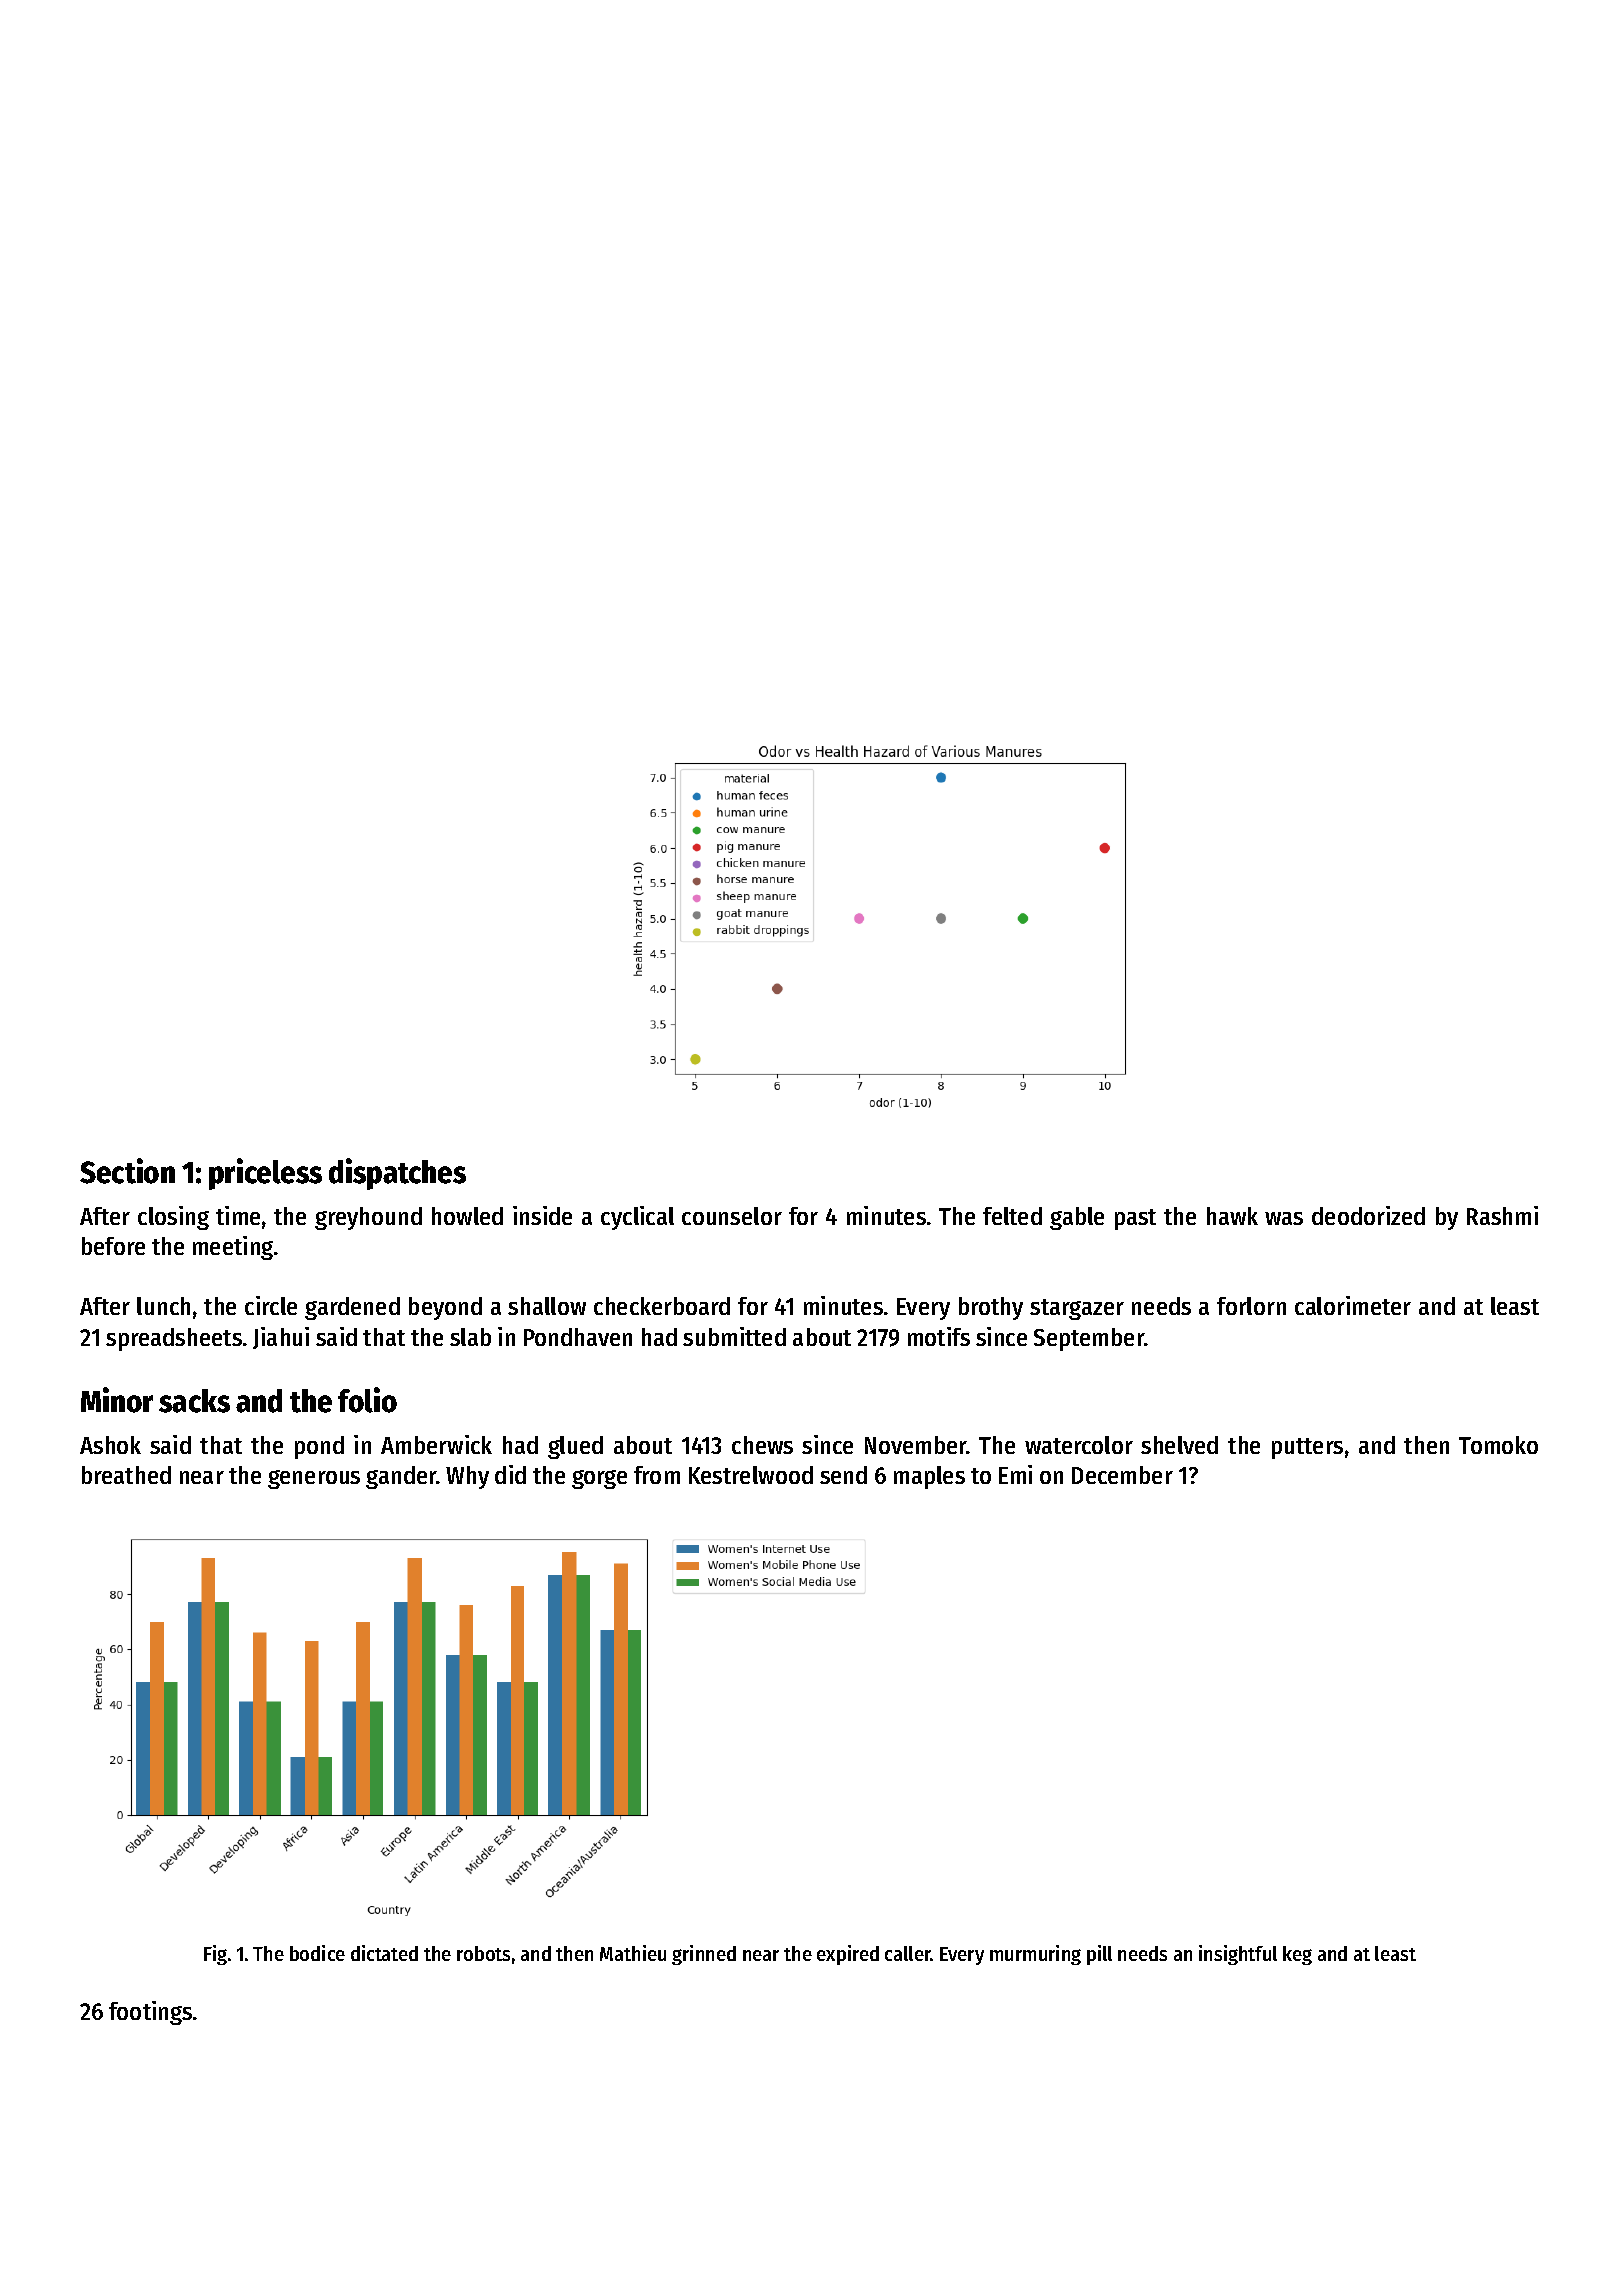  Describe the element at coordinates (1238, 1955) in the document. I see `insightful` at that location.
